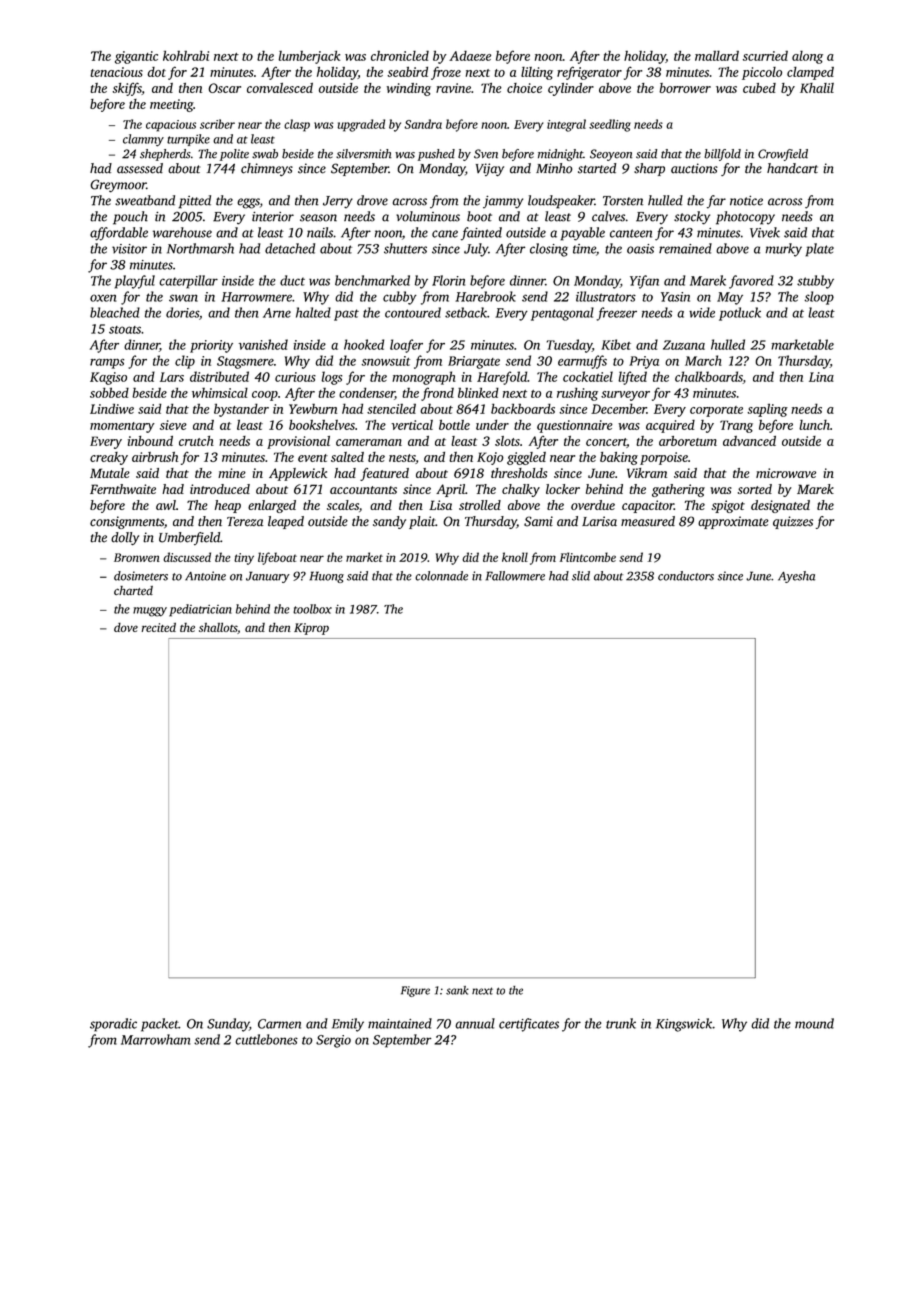  What do you see at coordinates (515, 576) in the screenshot?
I see `Fallowmere` at bounding box center [515, 576].
